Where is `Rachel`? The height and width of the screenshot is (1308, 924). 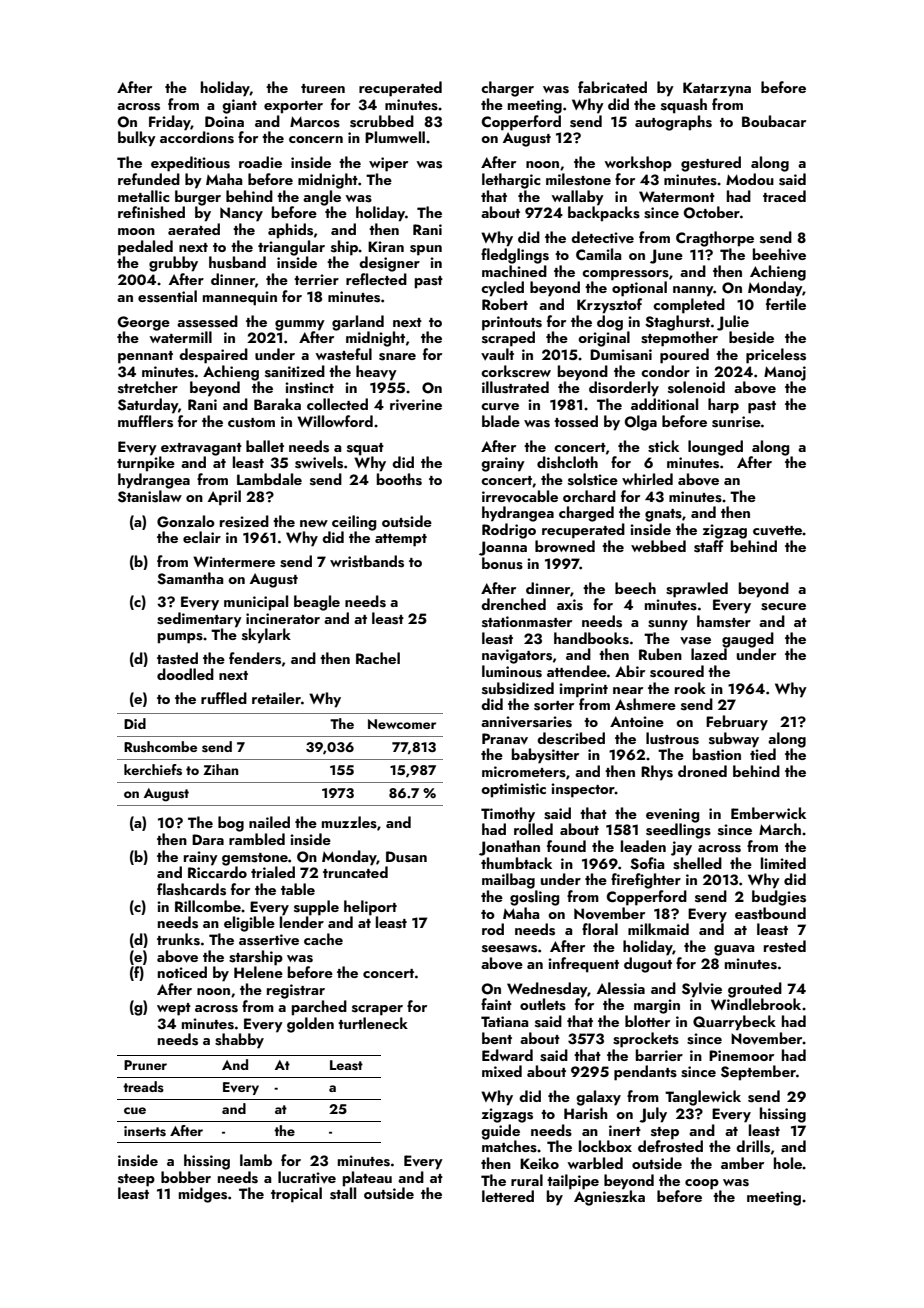 Rachel is located at coordinates (378, 658).
